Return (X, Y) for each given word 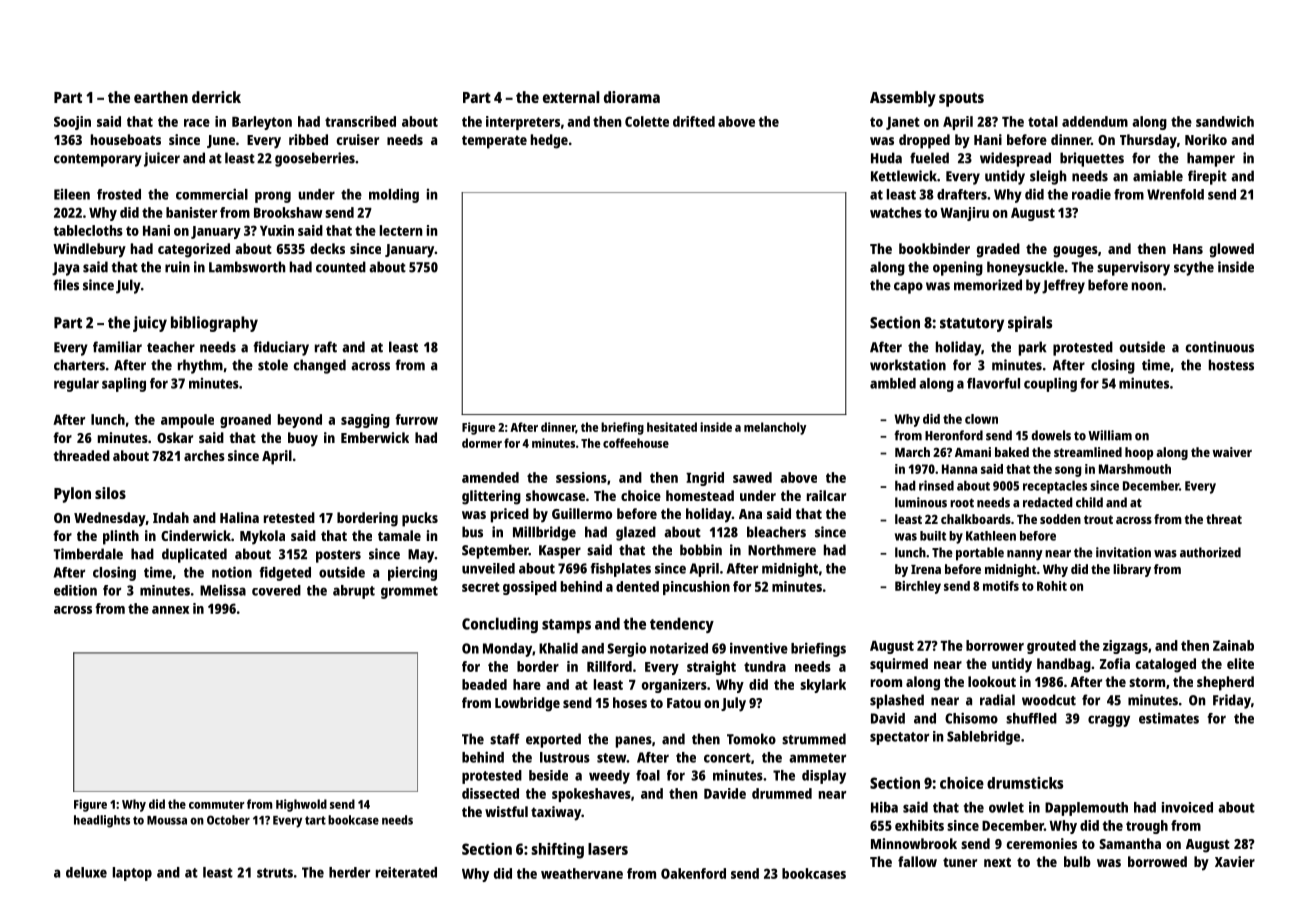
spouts (961, 99)
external (571, 97)
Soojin (72, 123)
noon (1147, 286)
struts (275, 873)
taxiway (556, 813)
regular (76, 385)
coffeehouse (636, 443)
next (997, 862)
